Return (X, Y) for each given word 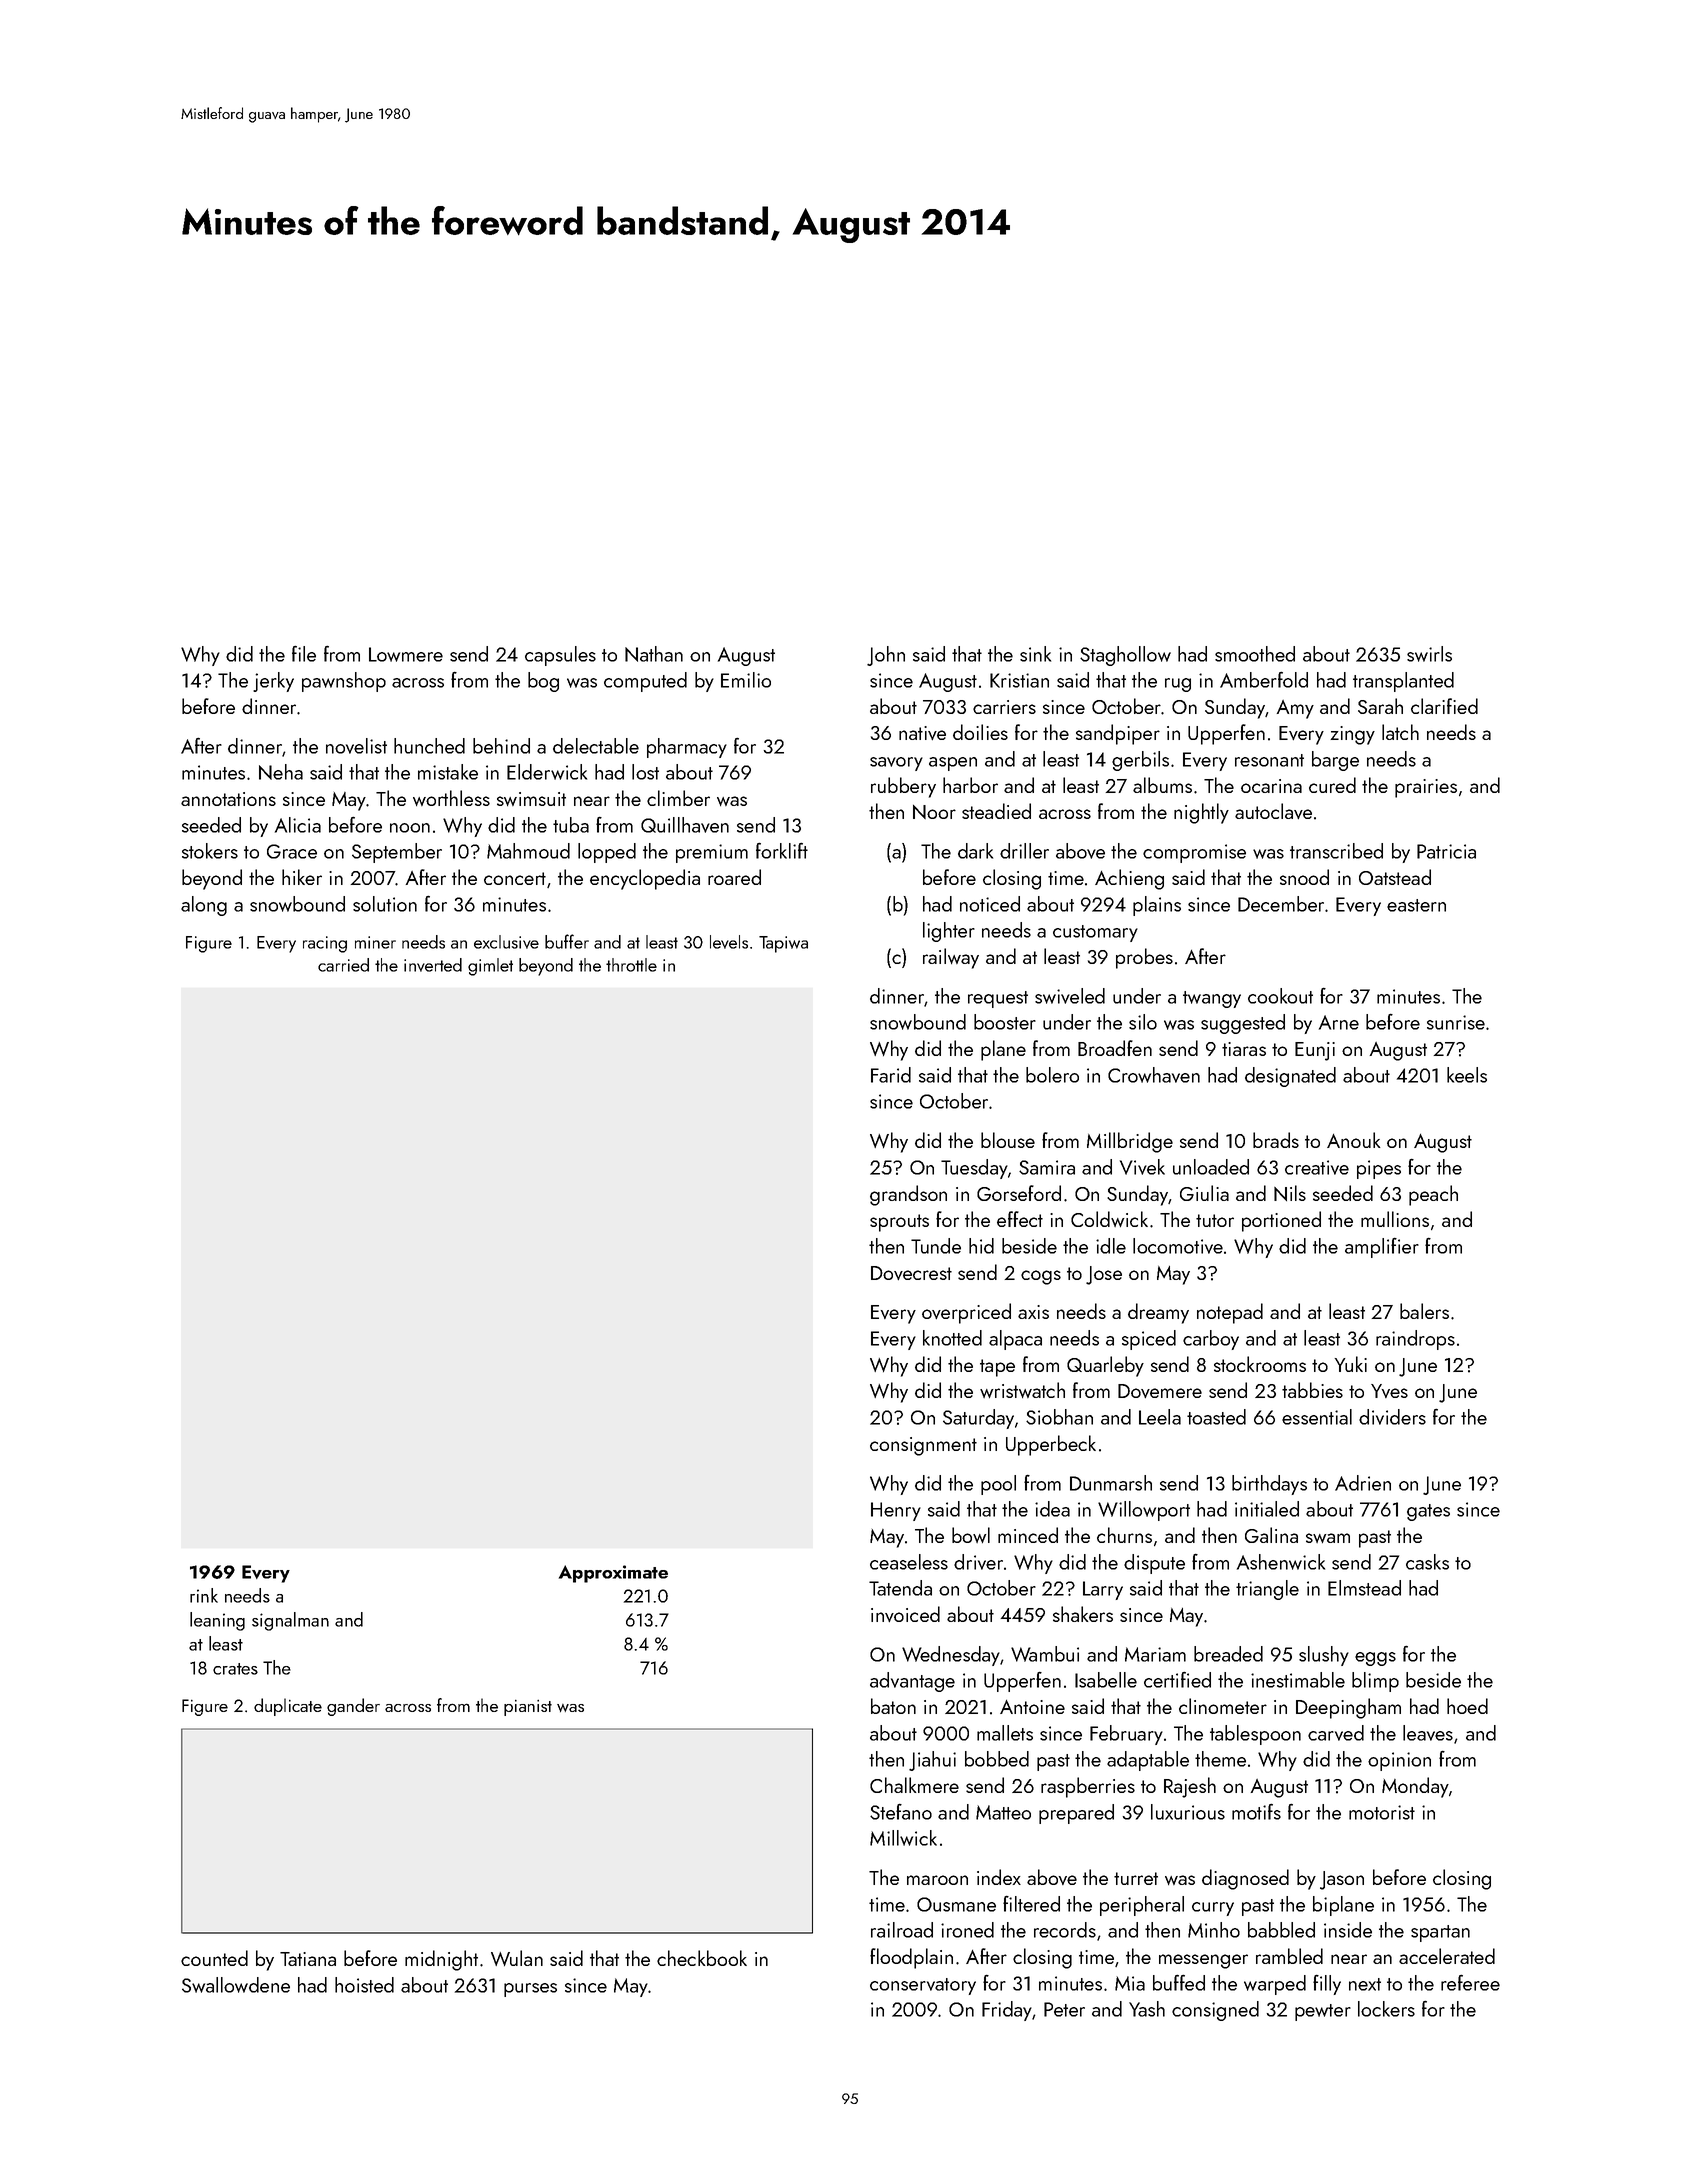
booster (1005, 1022)
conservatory (923, 1986)
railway (951, 958)
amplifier (1382, 1248)
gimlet (490, 967)
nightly (1201, 813)
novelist (356, 746)
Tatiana (308, 1959)
